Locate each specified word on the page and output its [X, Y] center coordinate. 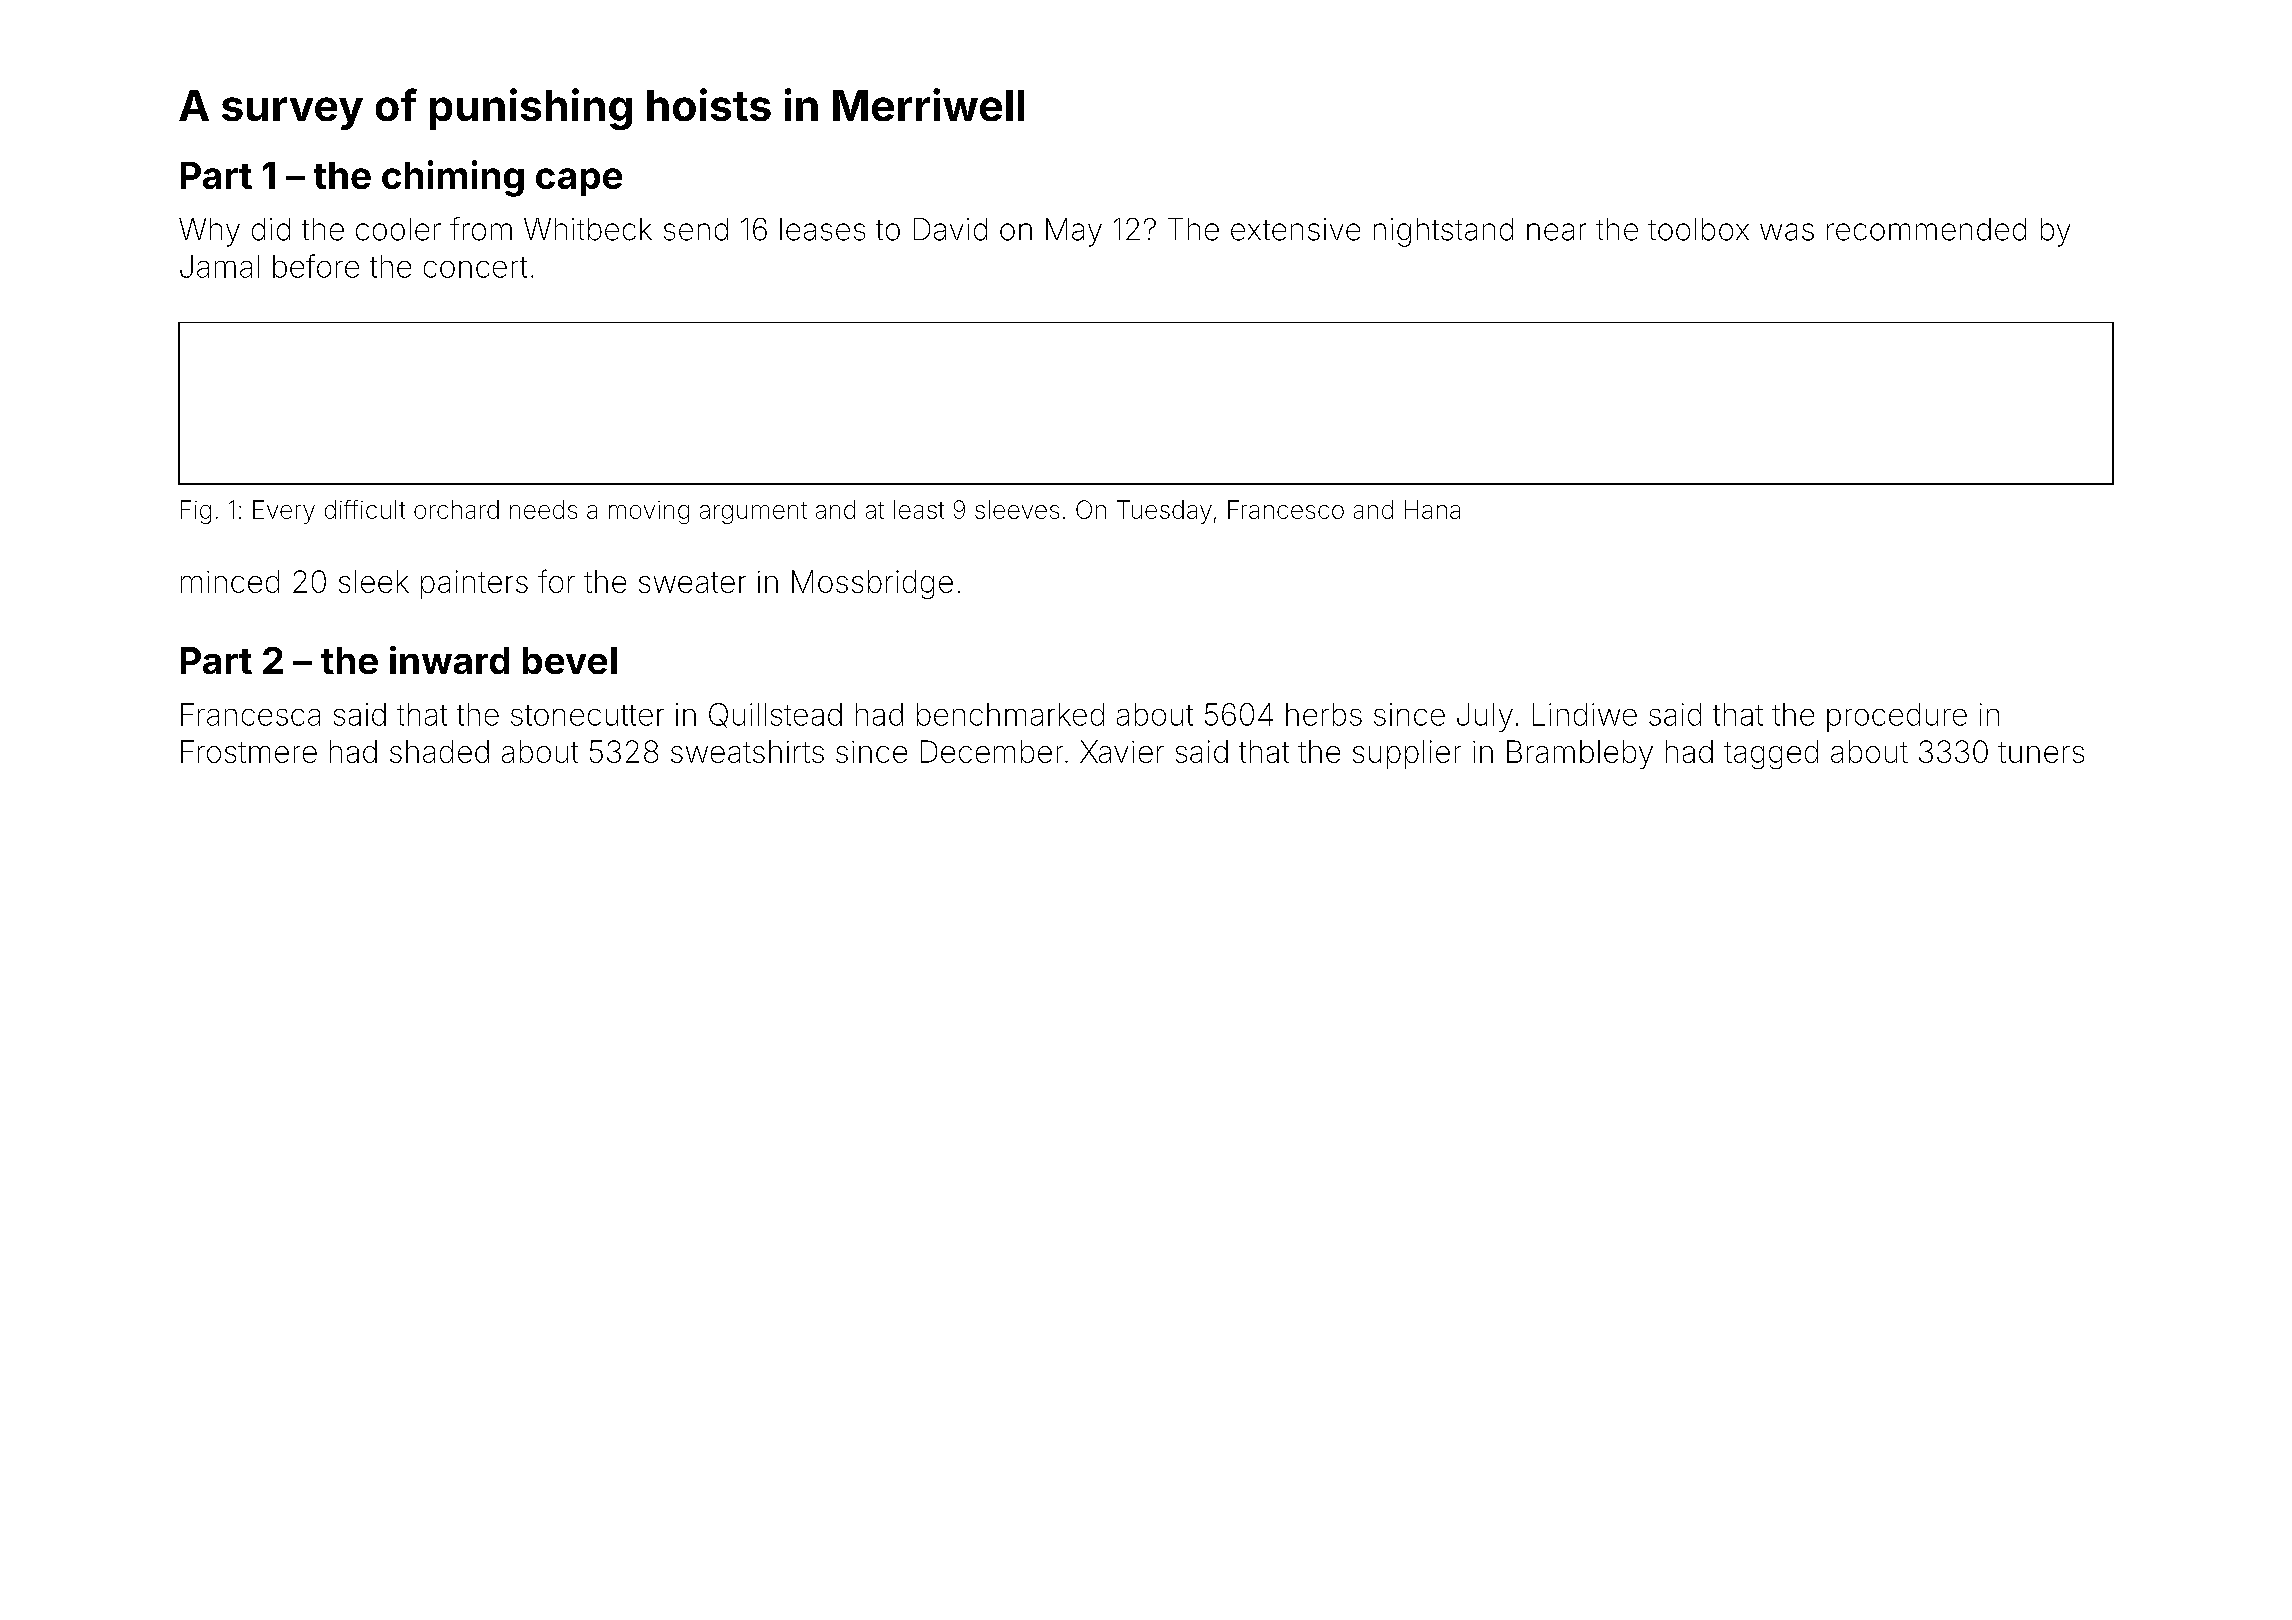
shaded [439, 751]
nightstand [1443, 232]
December [992, 751]
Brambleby [1580, 754]
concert [475, 267]
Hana [1432, 509]
